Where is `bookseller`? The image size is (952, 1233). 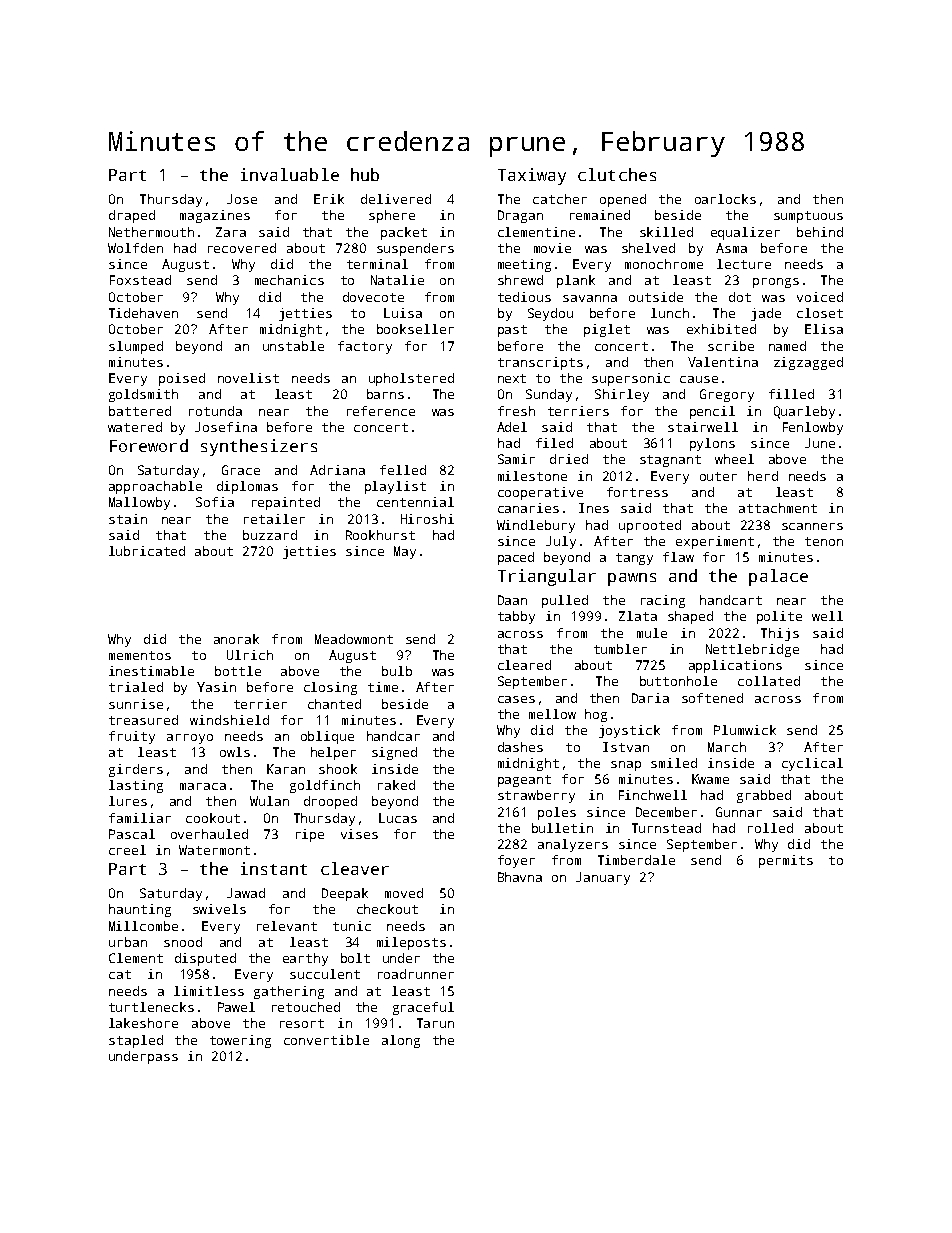
bookseller is located at coordinates (415, 329).
